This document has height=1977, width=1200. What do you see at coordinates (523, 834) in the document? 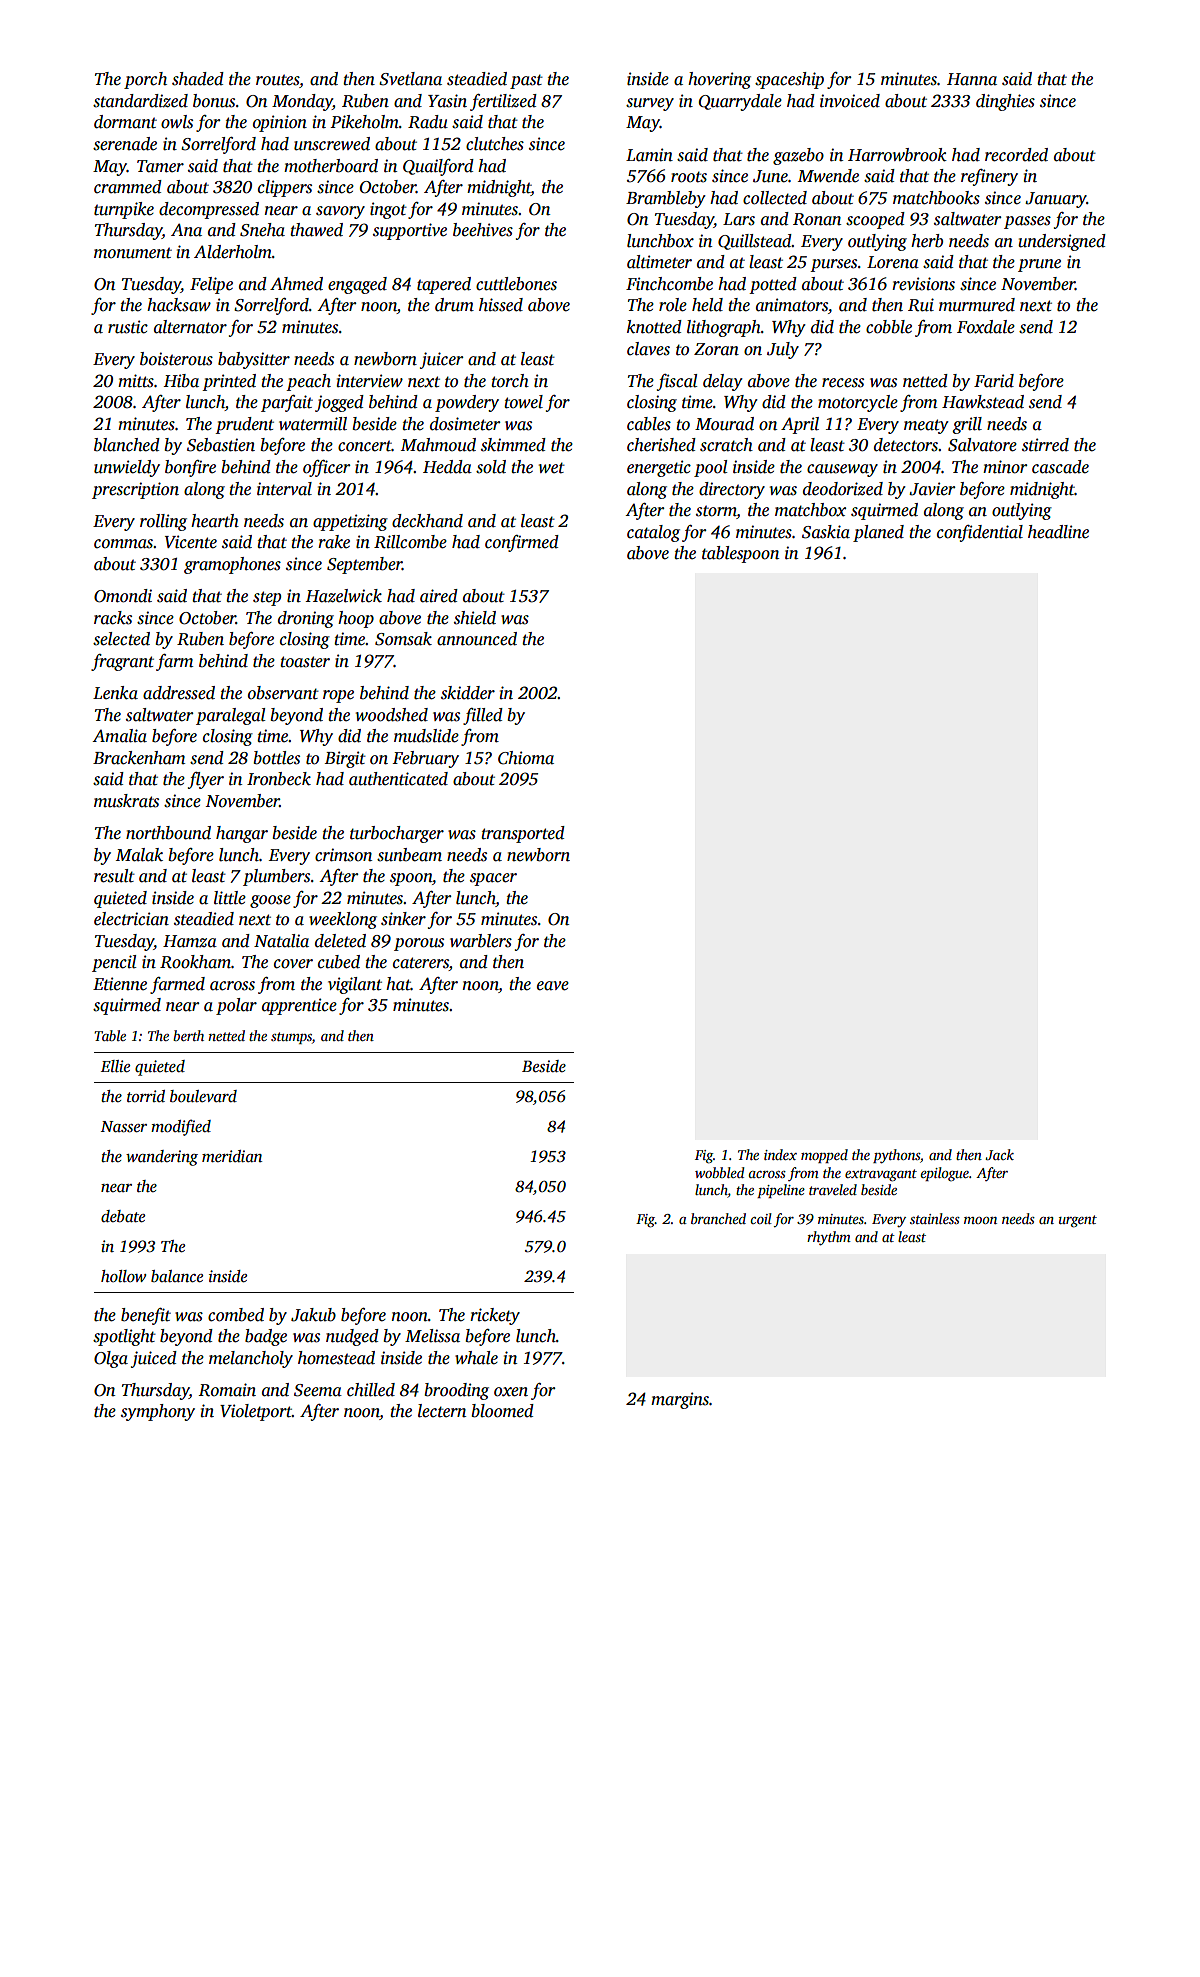
I see `transported` at bounding box center [523, 834].
